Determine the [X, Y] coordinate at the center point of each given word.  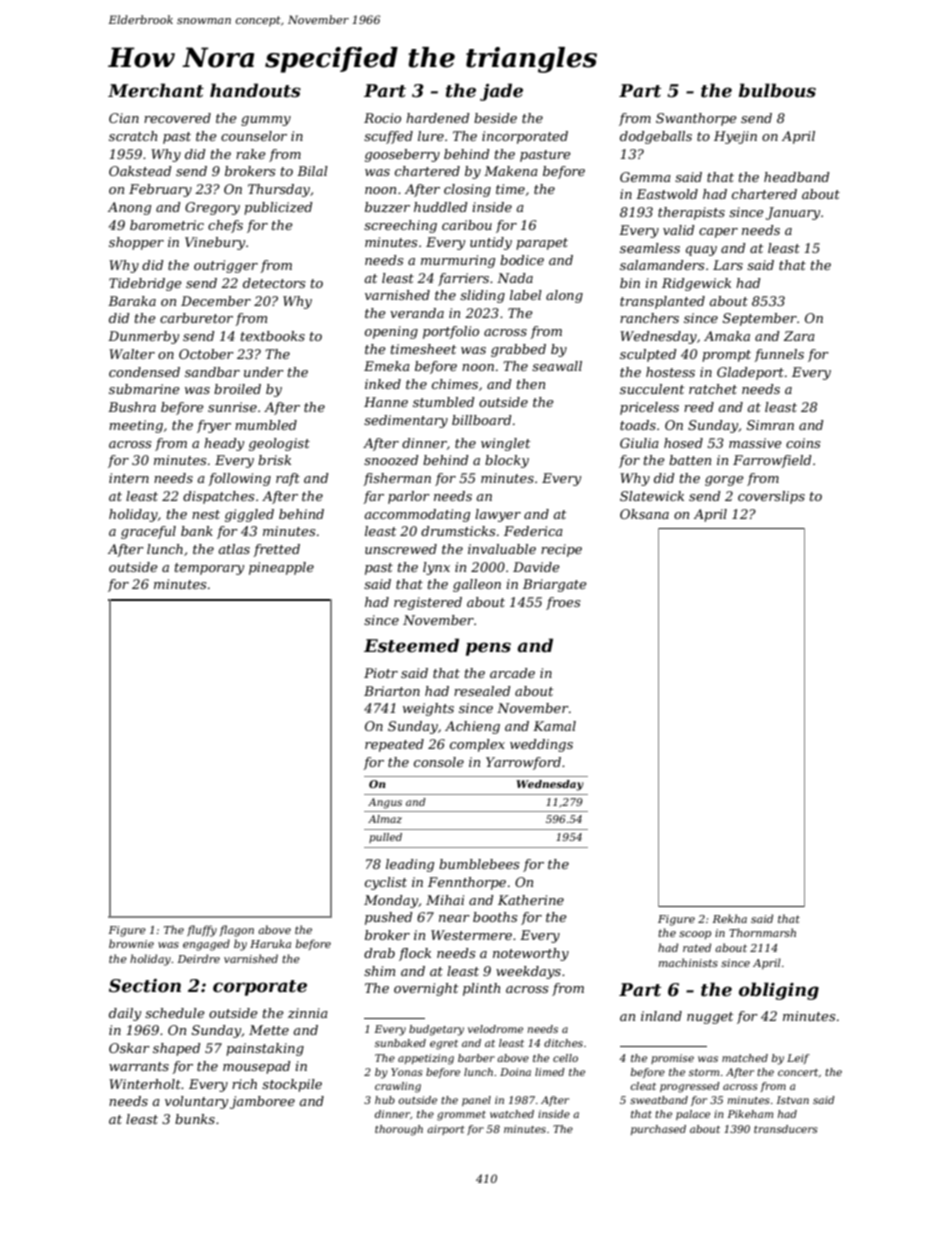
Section [145, 986]
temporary [209, 569]
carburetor [196, 318]
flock [415, 954]
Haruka [270, 943]
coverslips [771, 497]
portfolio [451, 332]
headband [797, 177]
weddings [541, 745]
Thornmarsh [762, 932]
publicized [278, 208]
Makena [511, 171]
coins [803, 443]
